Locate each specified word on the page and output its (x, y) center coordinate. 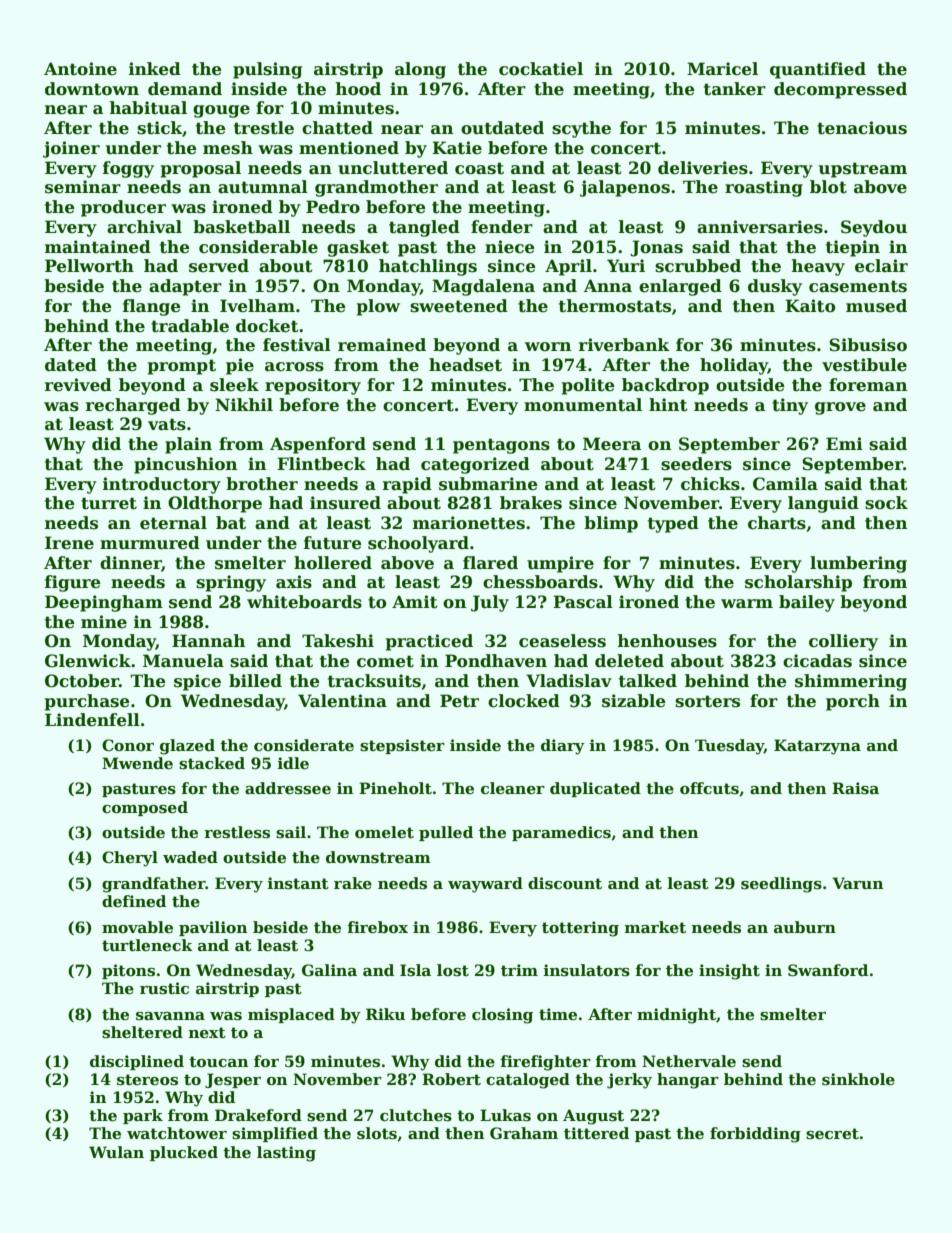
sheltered (142, 1032)
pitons (128, 971)
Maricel (722, 69)
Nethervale (689, 1061)
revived (78, 385)
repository (313, 386)
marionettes (469, 523)
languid (823, 504)
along (420, 70)
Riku (385, 1014)
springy (231, 583)
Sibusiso (868, 345)
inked (155, 69)
